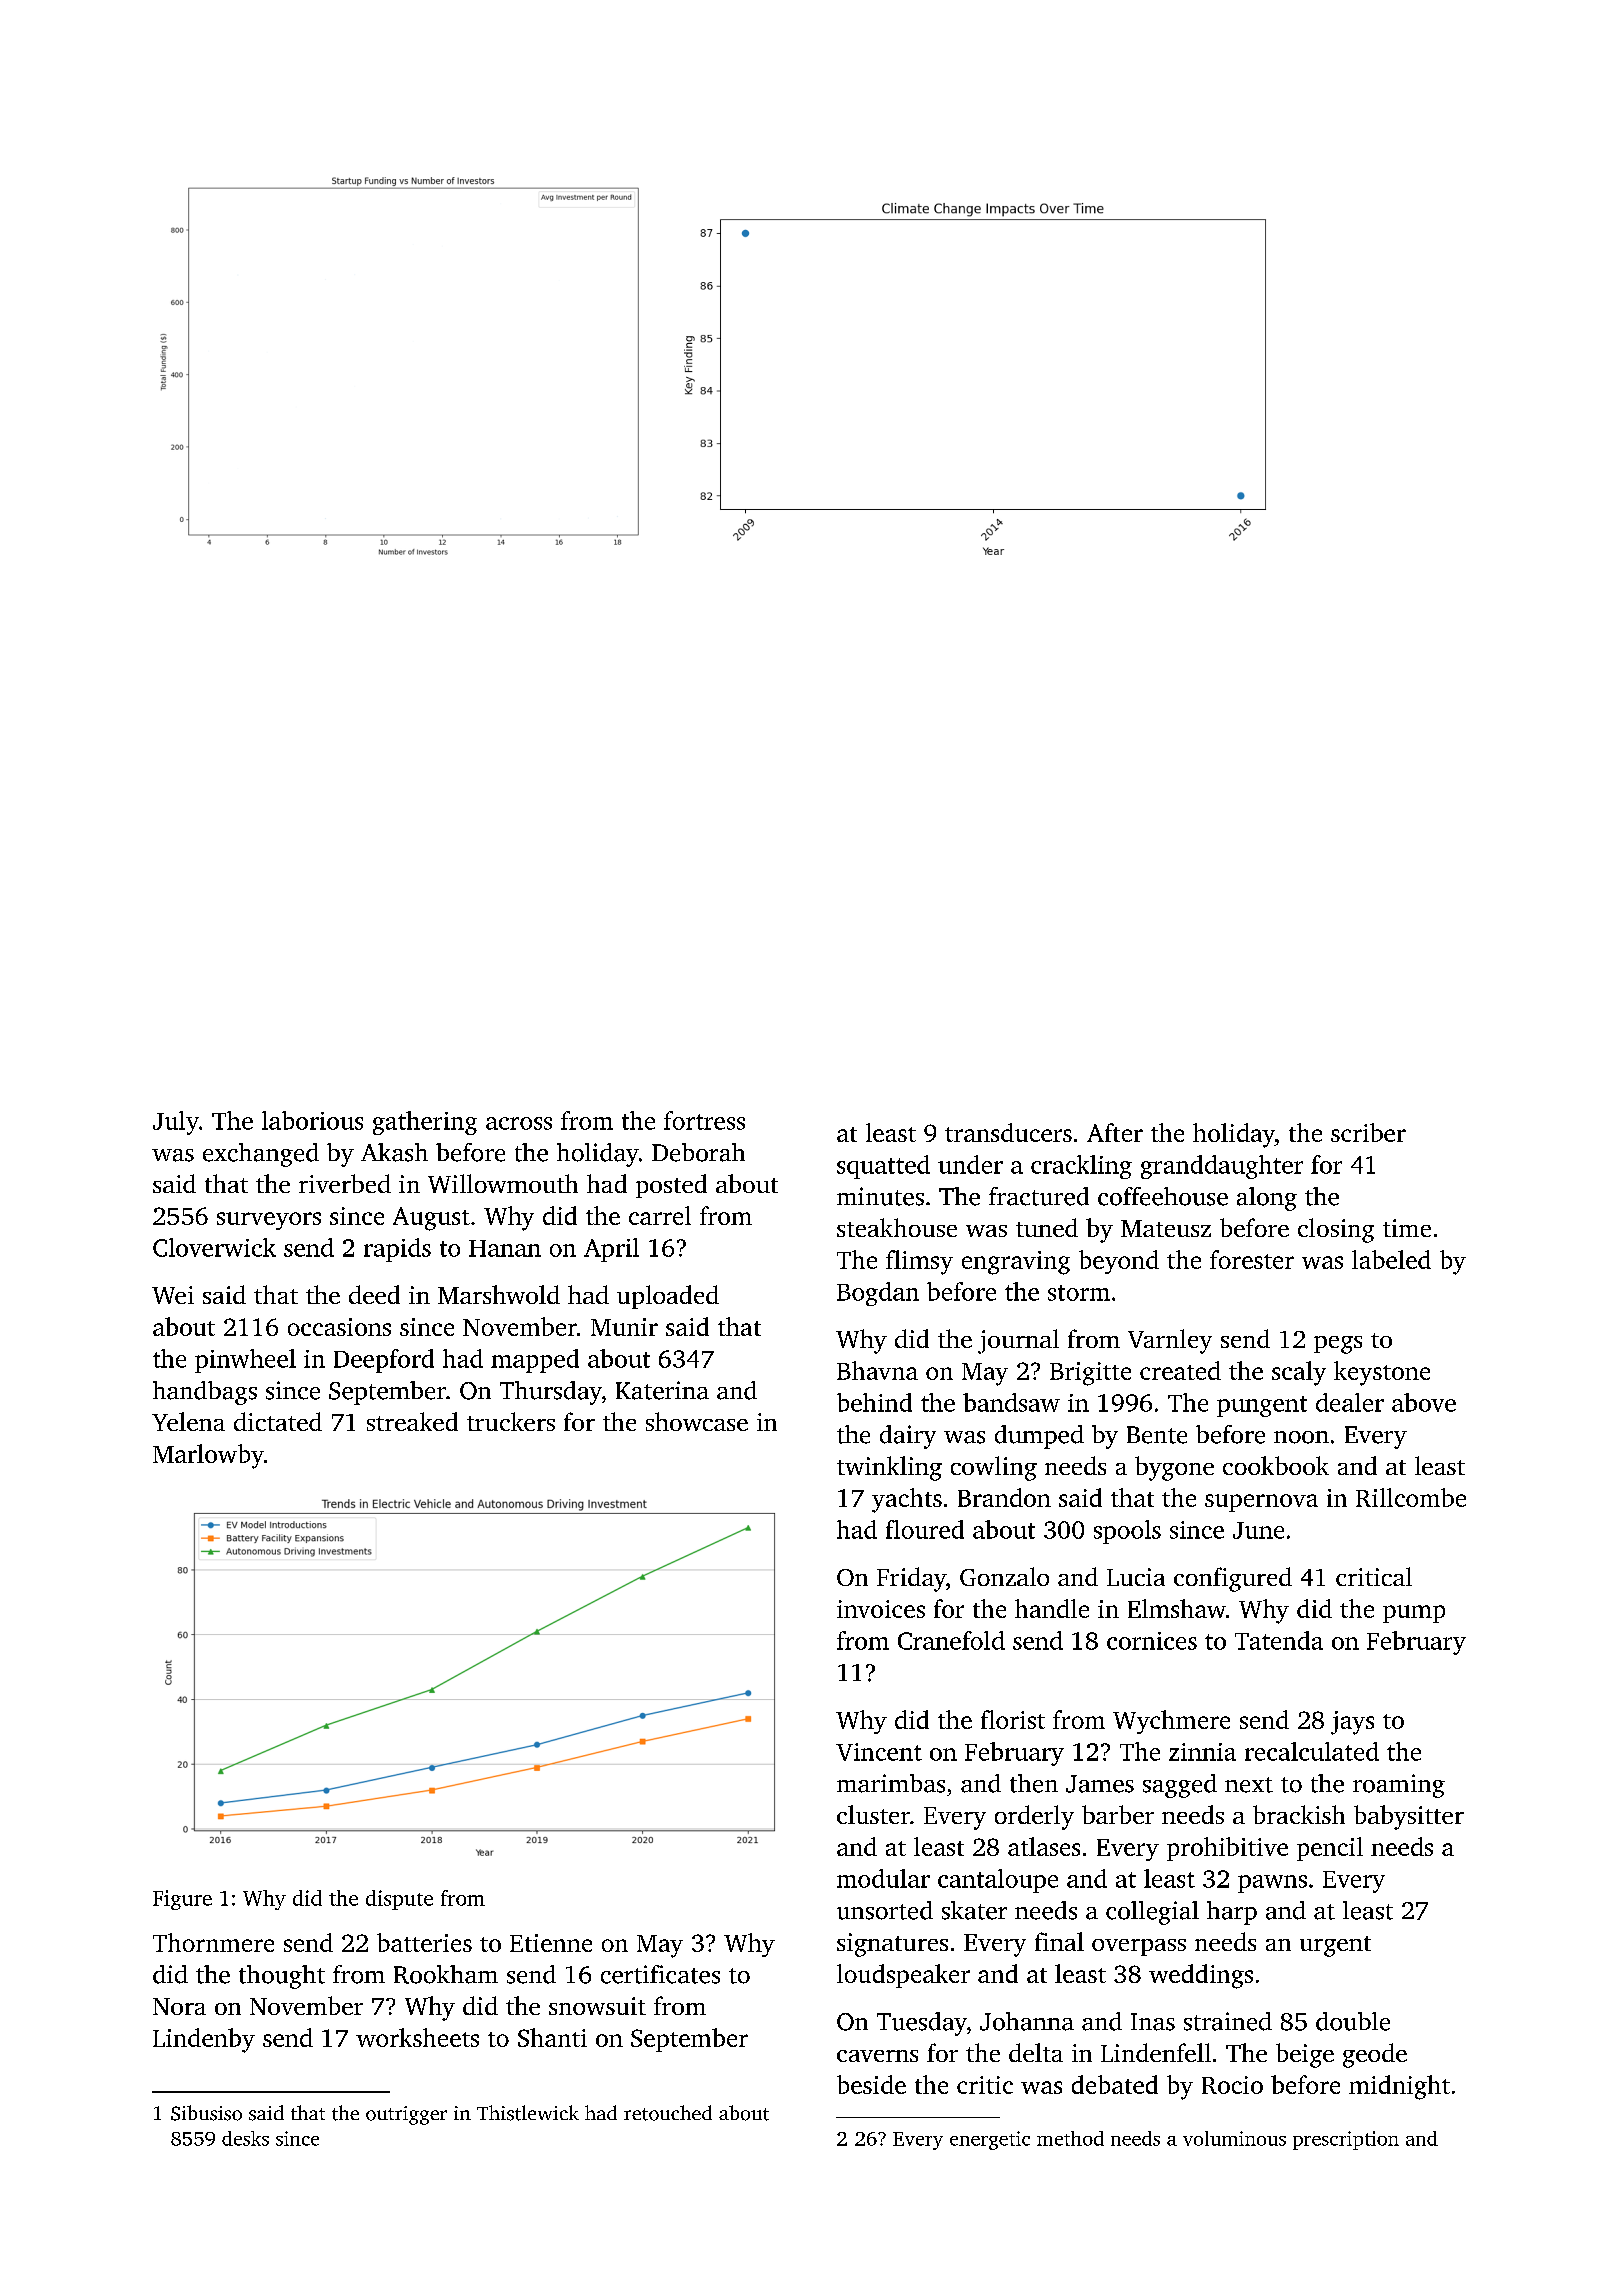  I want to click on laborious, so click(312, 1120).
